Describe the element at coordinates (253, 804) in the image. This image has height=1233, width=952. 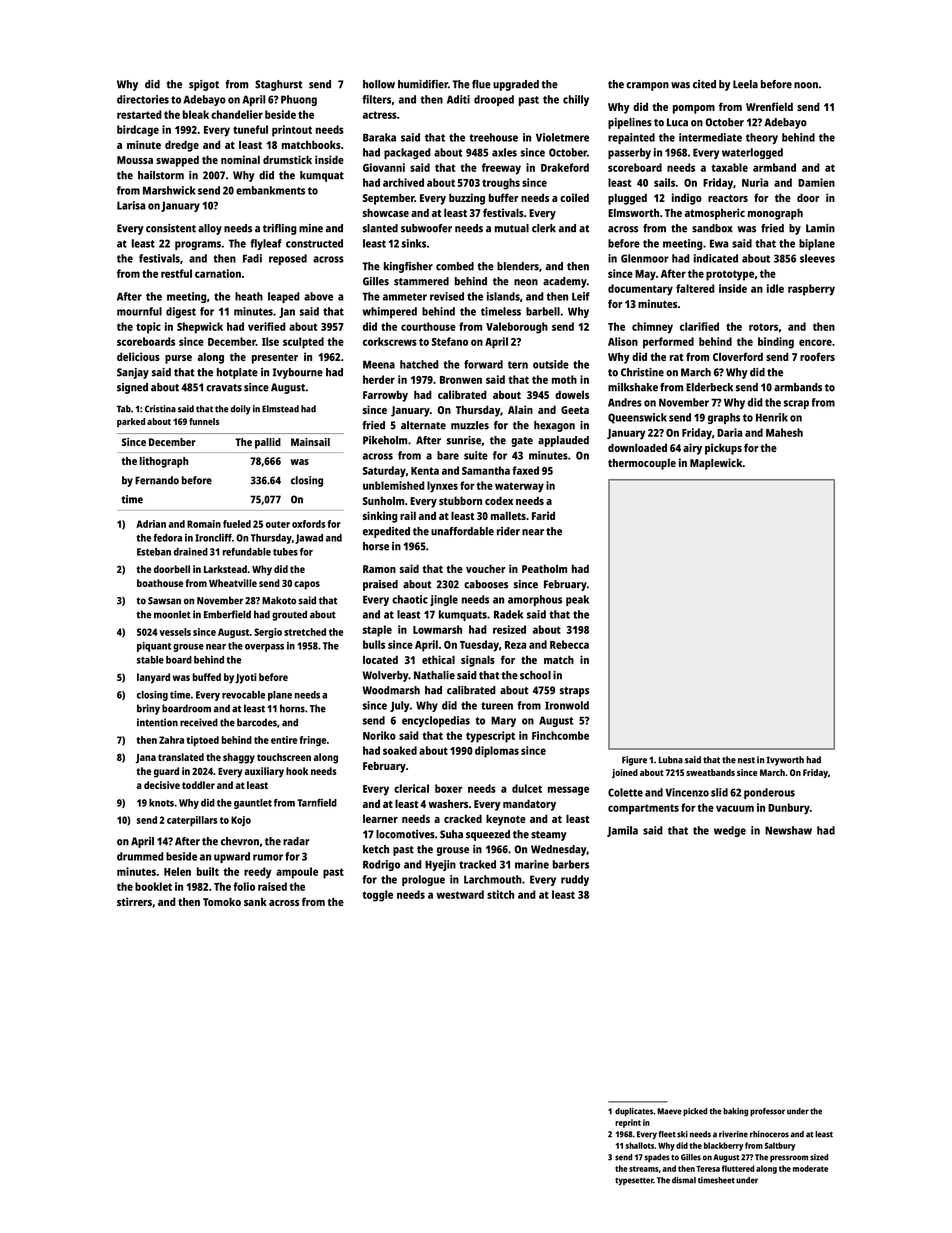
I see `gauntlet` at that location.
